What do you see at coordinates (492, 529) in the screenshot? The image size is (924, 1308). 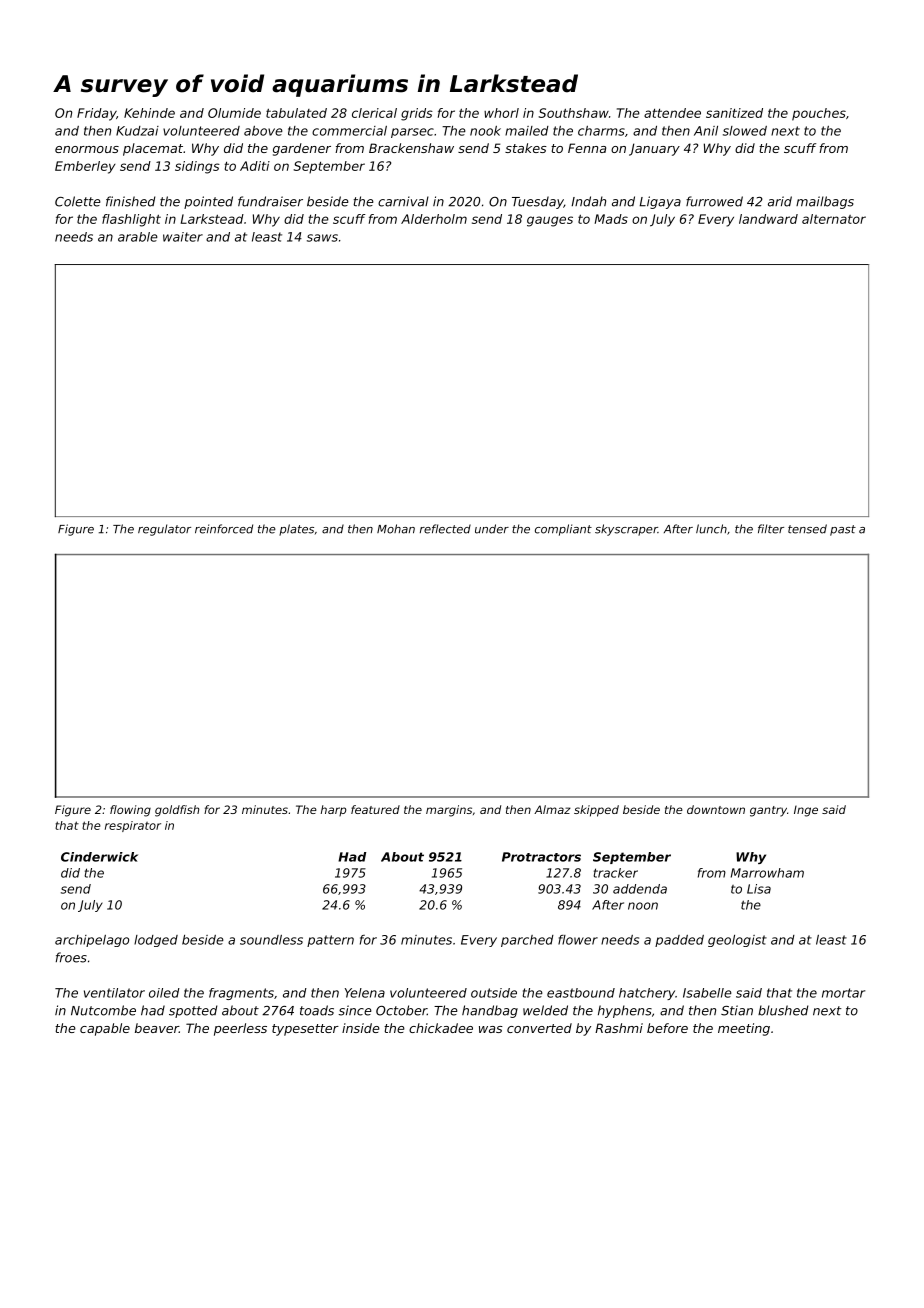 I see `under` at bounding box center [492, 529].
